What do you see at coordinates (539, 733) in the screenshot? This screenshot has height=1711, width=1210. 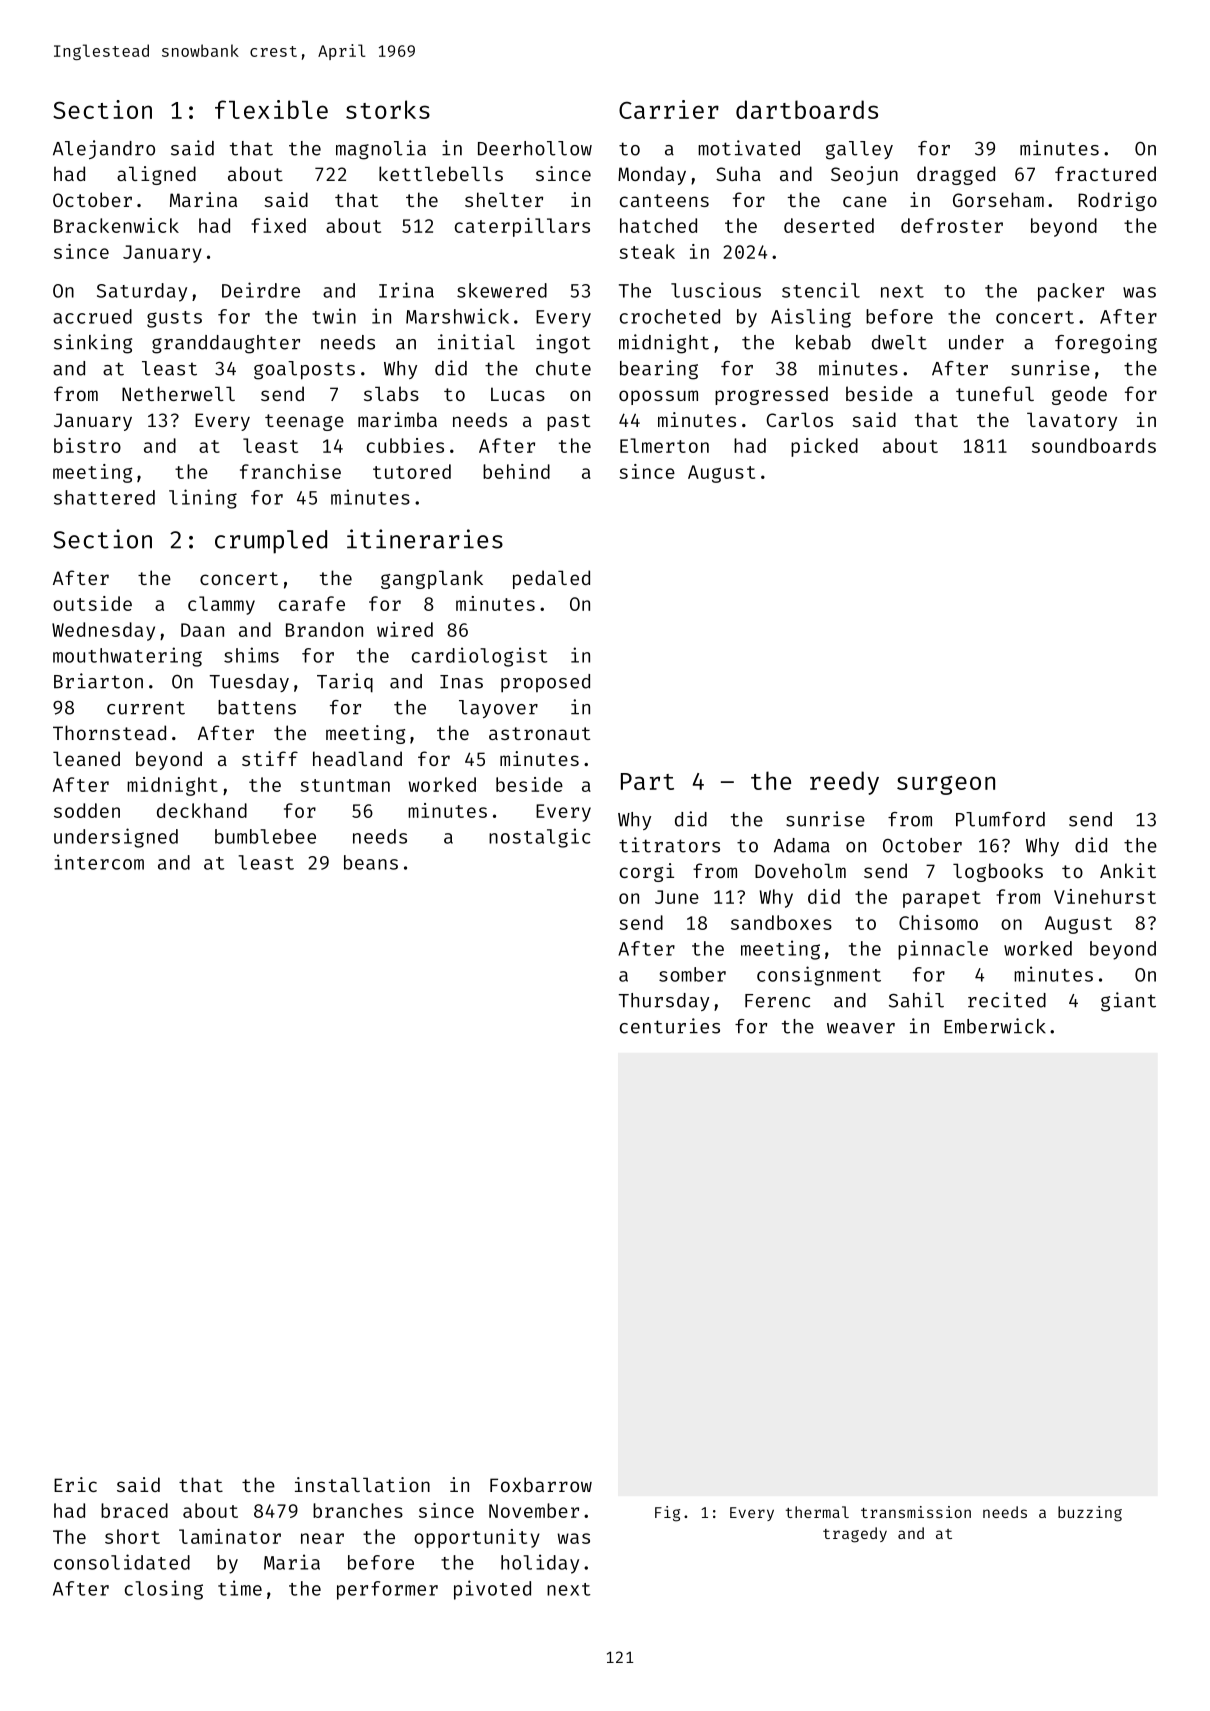 I see `astronaut` at bounding box center [539, 733].
